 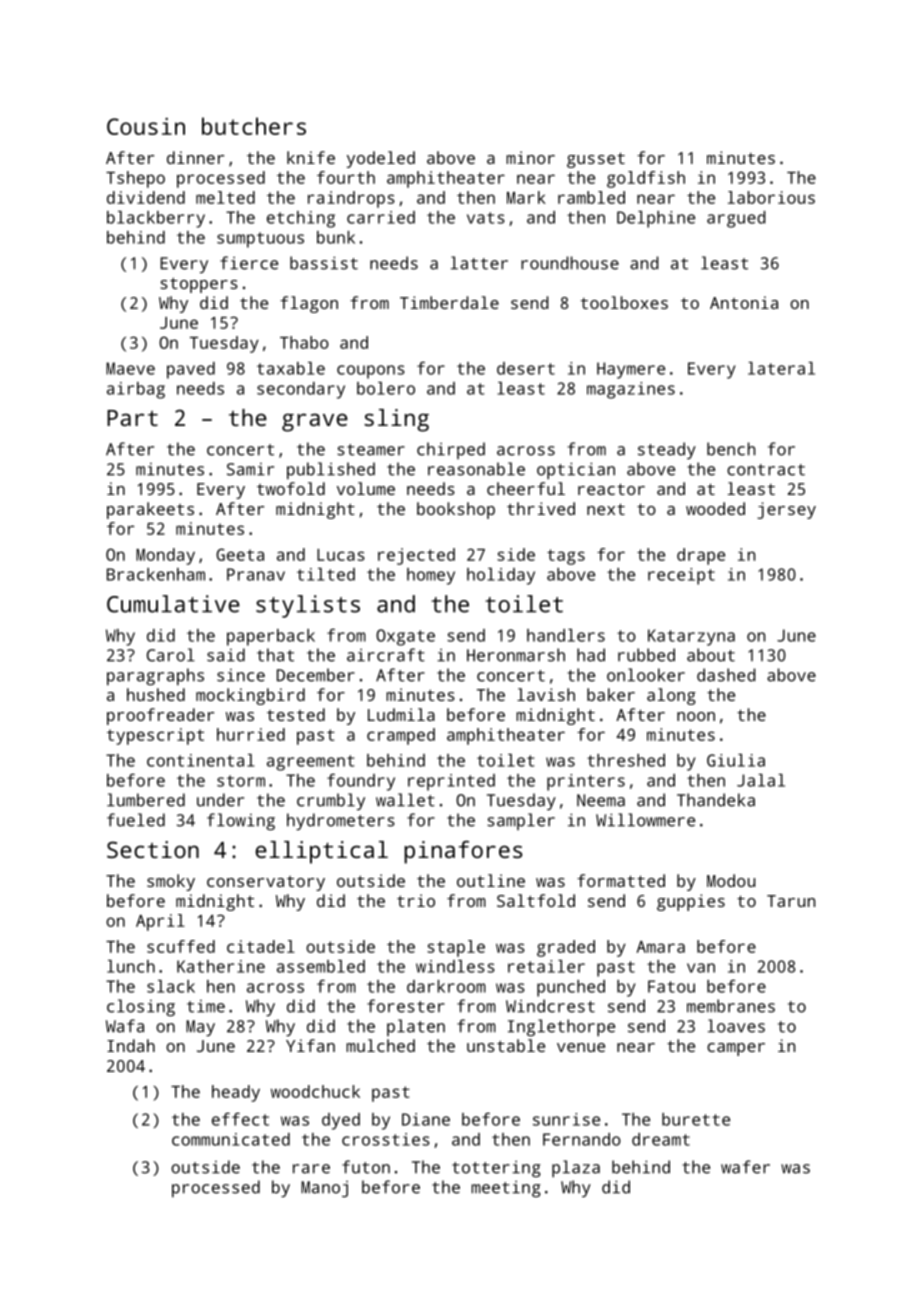 I want to click on Cousin, so click(x=146, y=126).
